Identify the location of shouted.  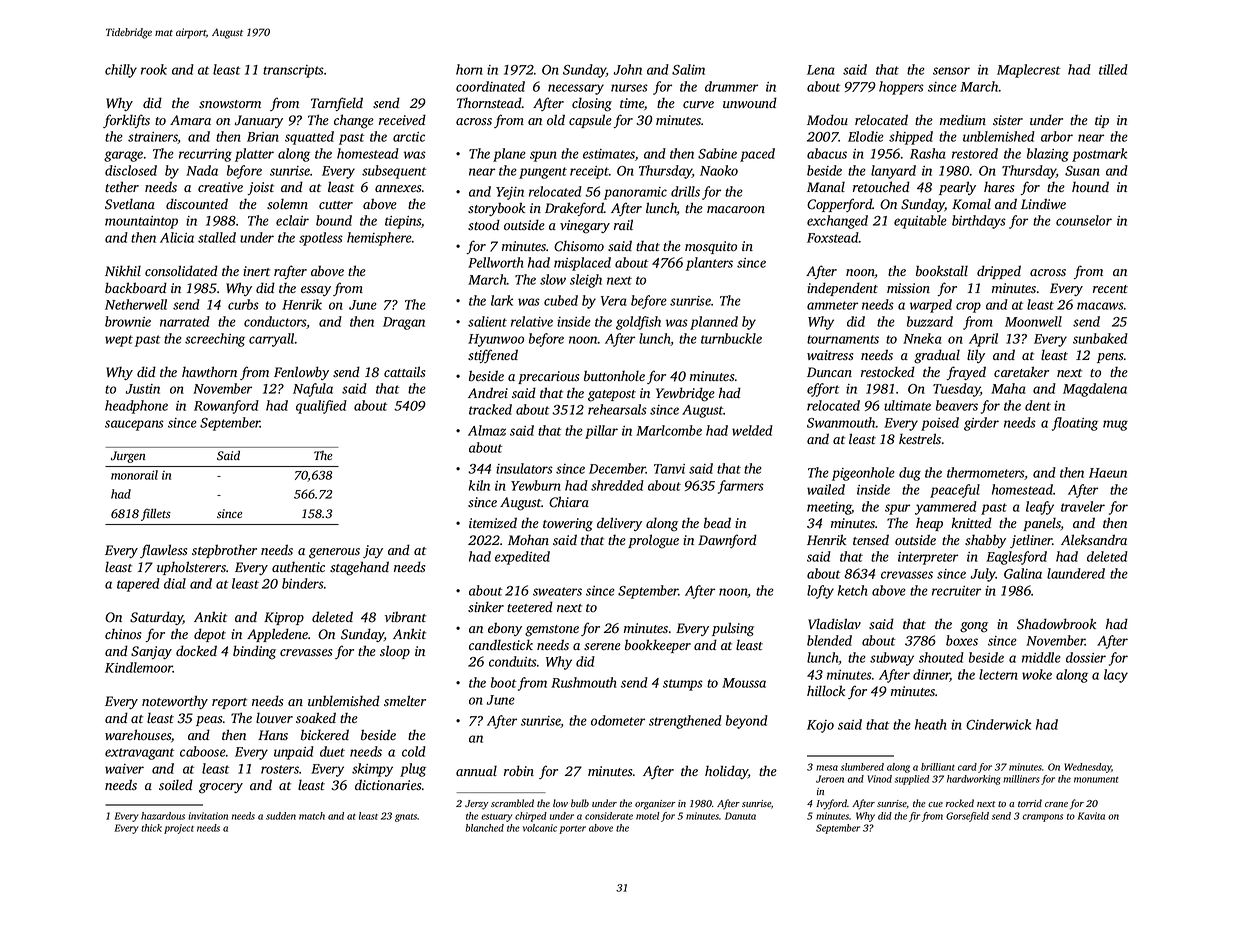
(941, 657).
